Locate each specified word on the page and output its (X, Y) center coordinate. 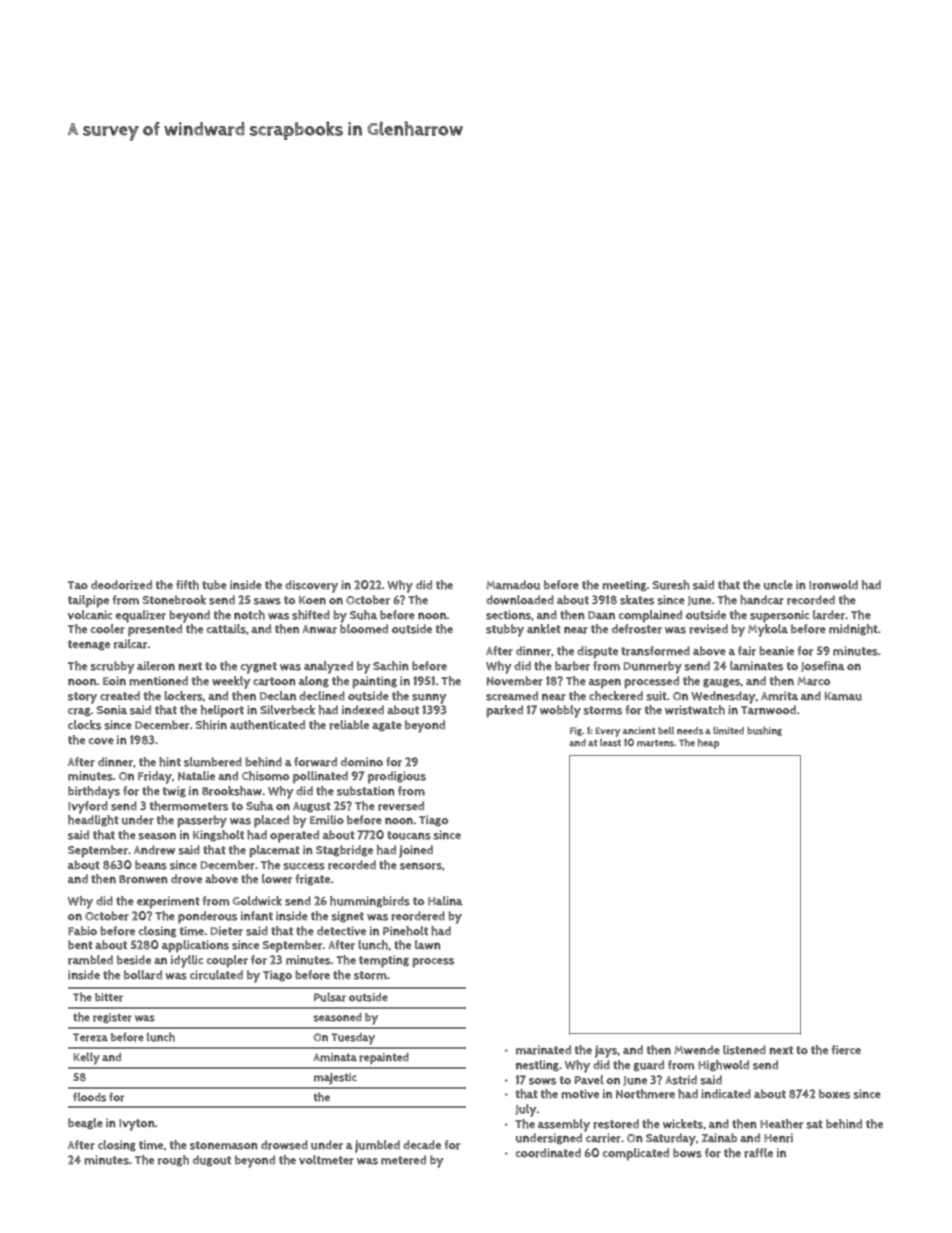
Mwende (697, 1050)
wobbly (560, 711)
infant (257, 915)
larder (829, 615)
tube (214, 585)
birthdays (94, 792)
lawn (428, 945)
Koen (312, 600)
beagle (85, 1124)
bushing (764, 731)
